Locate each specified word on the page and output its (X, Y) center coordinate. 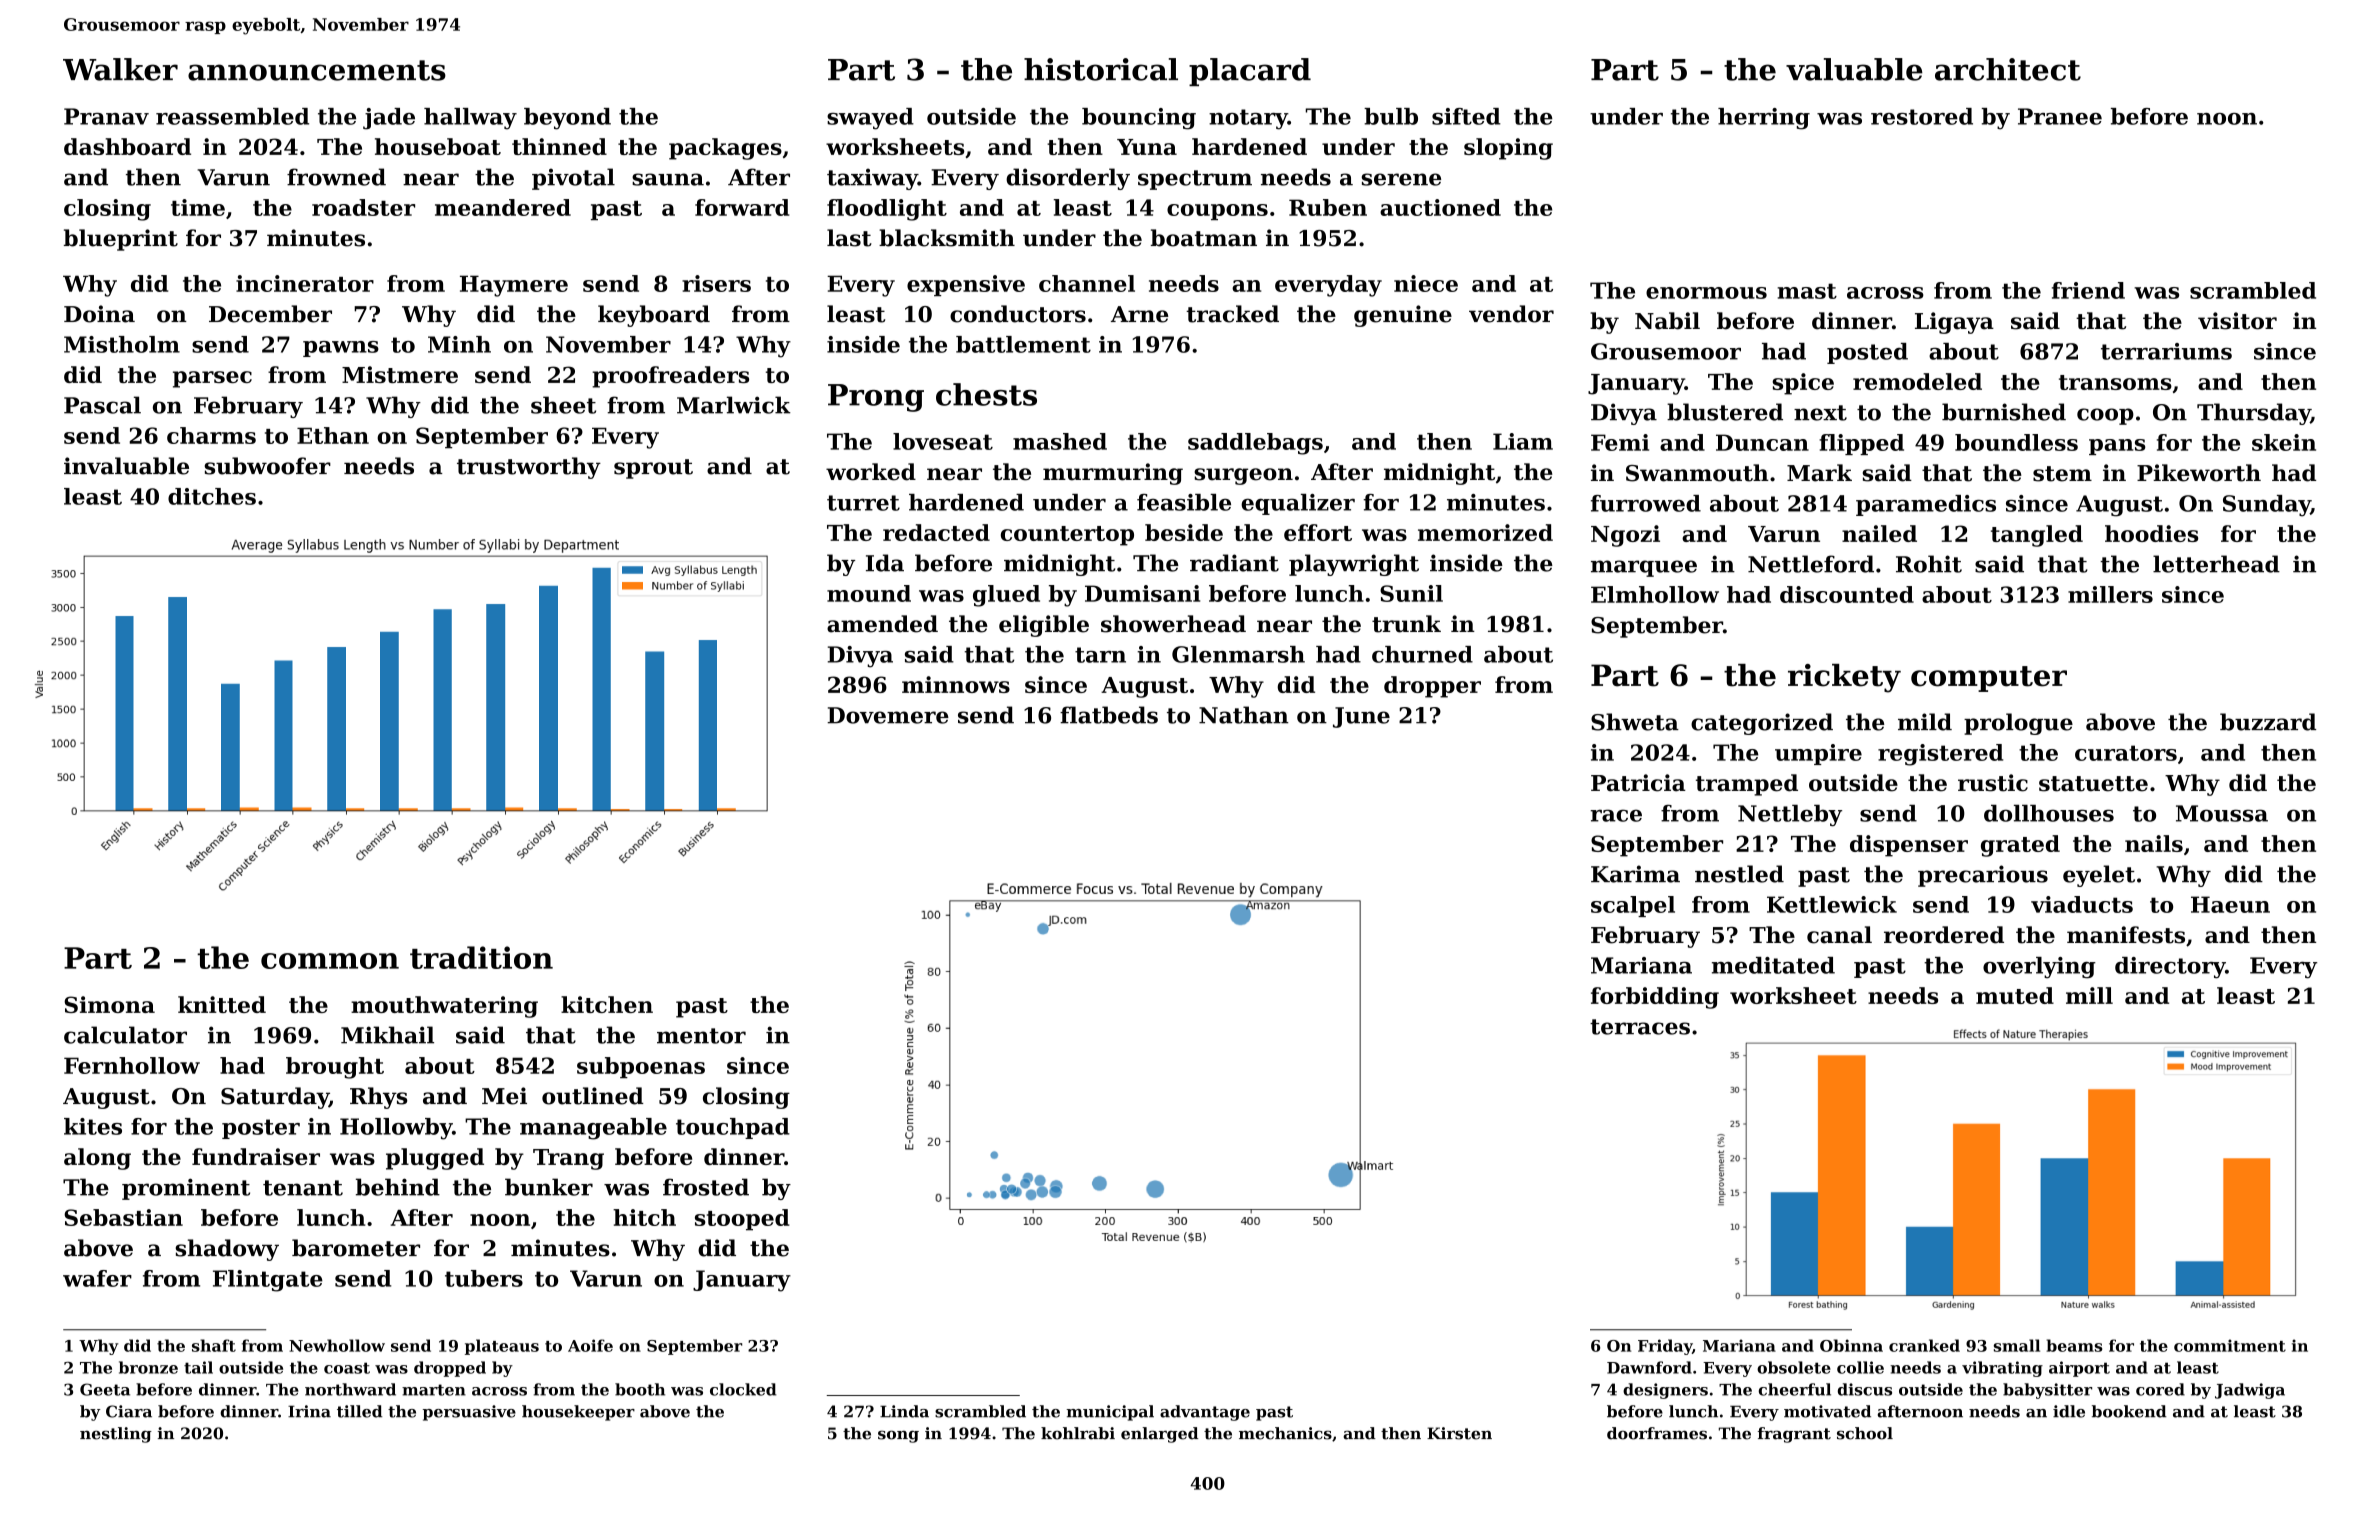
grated (2020, 846)
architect (2008, 69)
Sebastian (123, 1217)
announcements (317, 70)
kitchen (607, 1004)
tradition (481, 957)
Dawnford (1649, 1367)
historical (1101, 69)
